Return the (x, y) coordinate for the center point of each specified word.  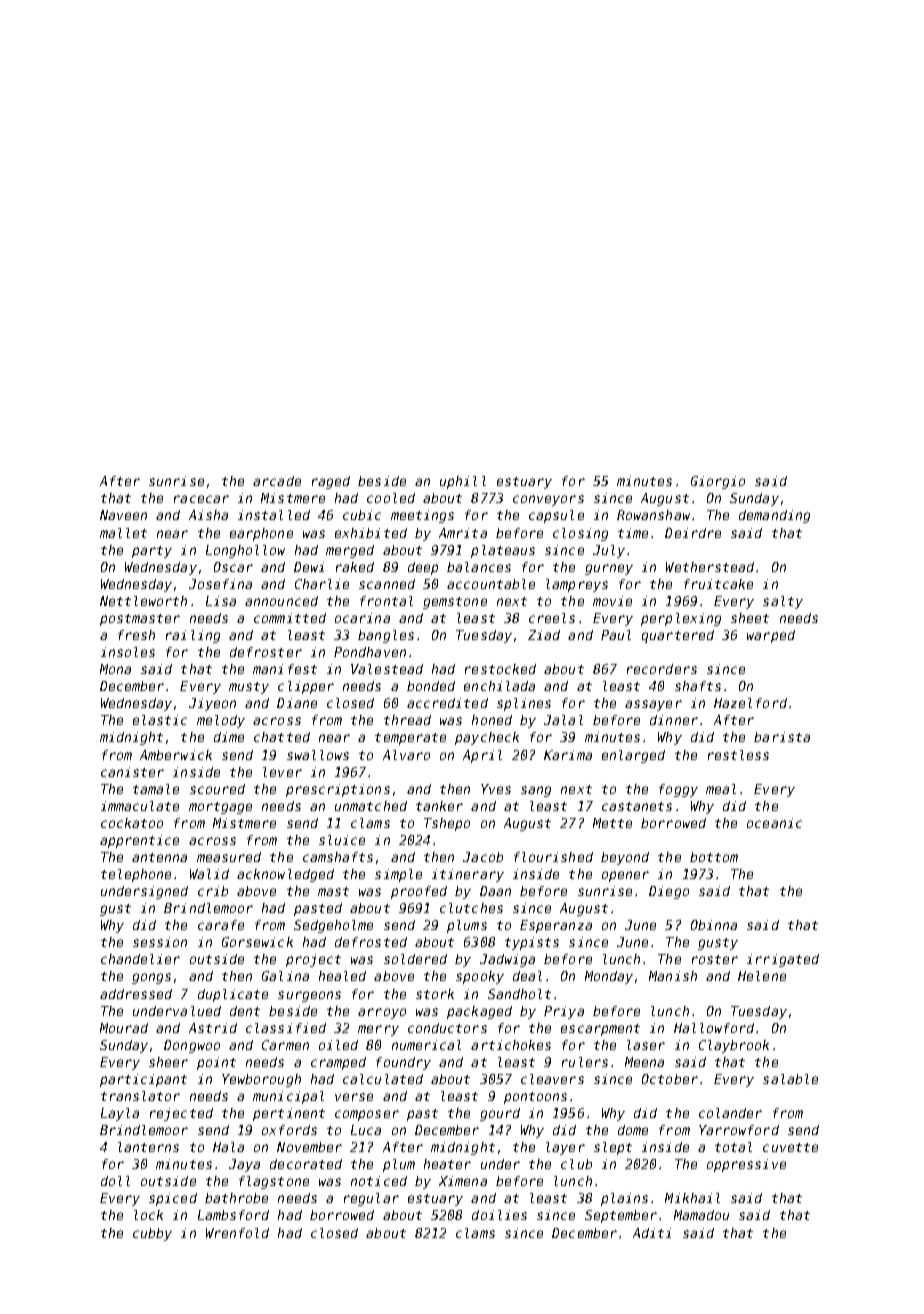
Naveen (123, 515)
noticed (379, 1181)
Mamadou (701, 1215)
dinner (674, 720)
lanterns (148, 1147)
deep (423, 568)
